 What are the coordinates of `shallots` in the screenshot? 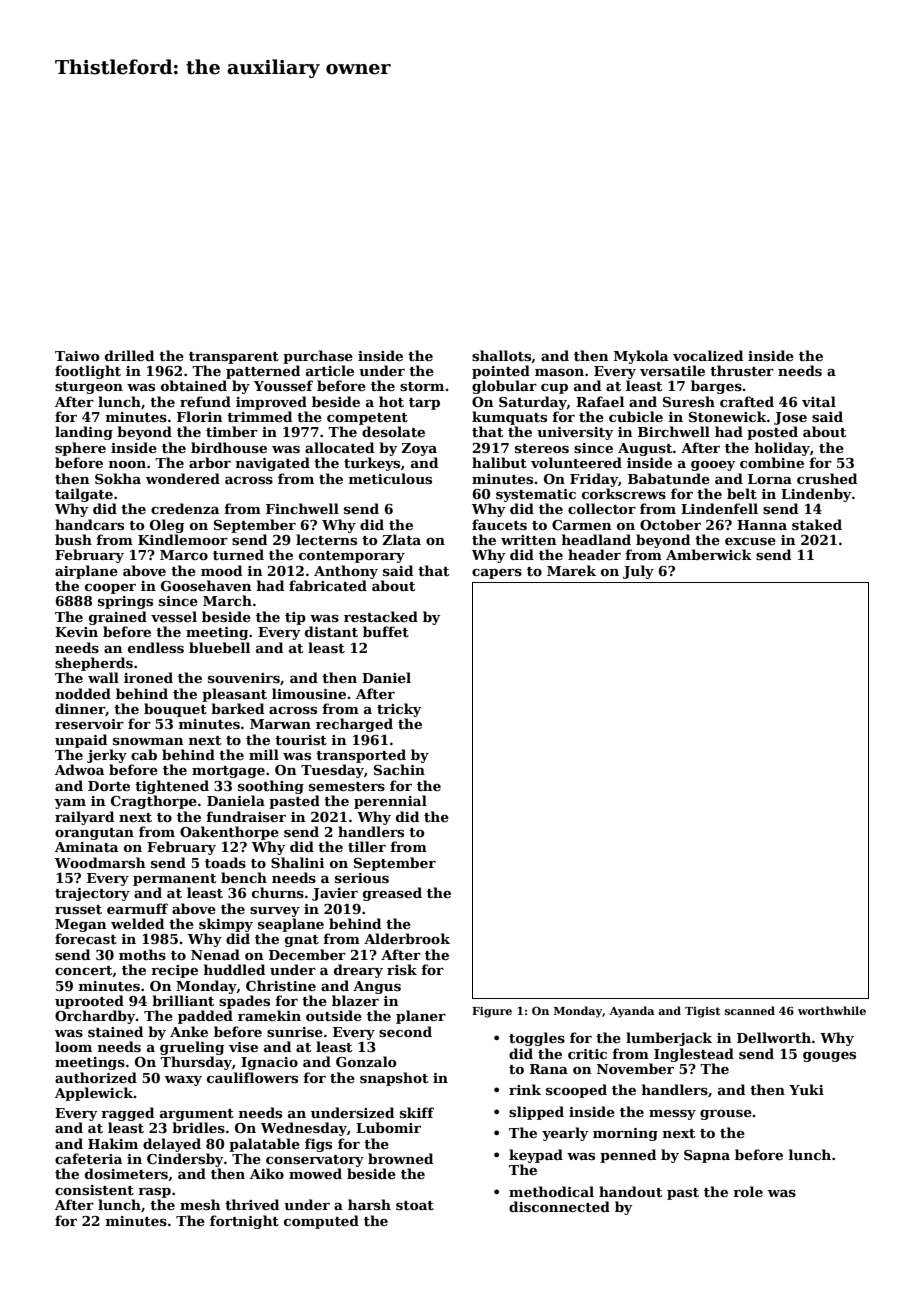 It's located at (501, 355).
